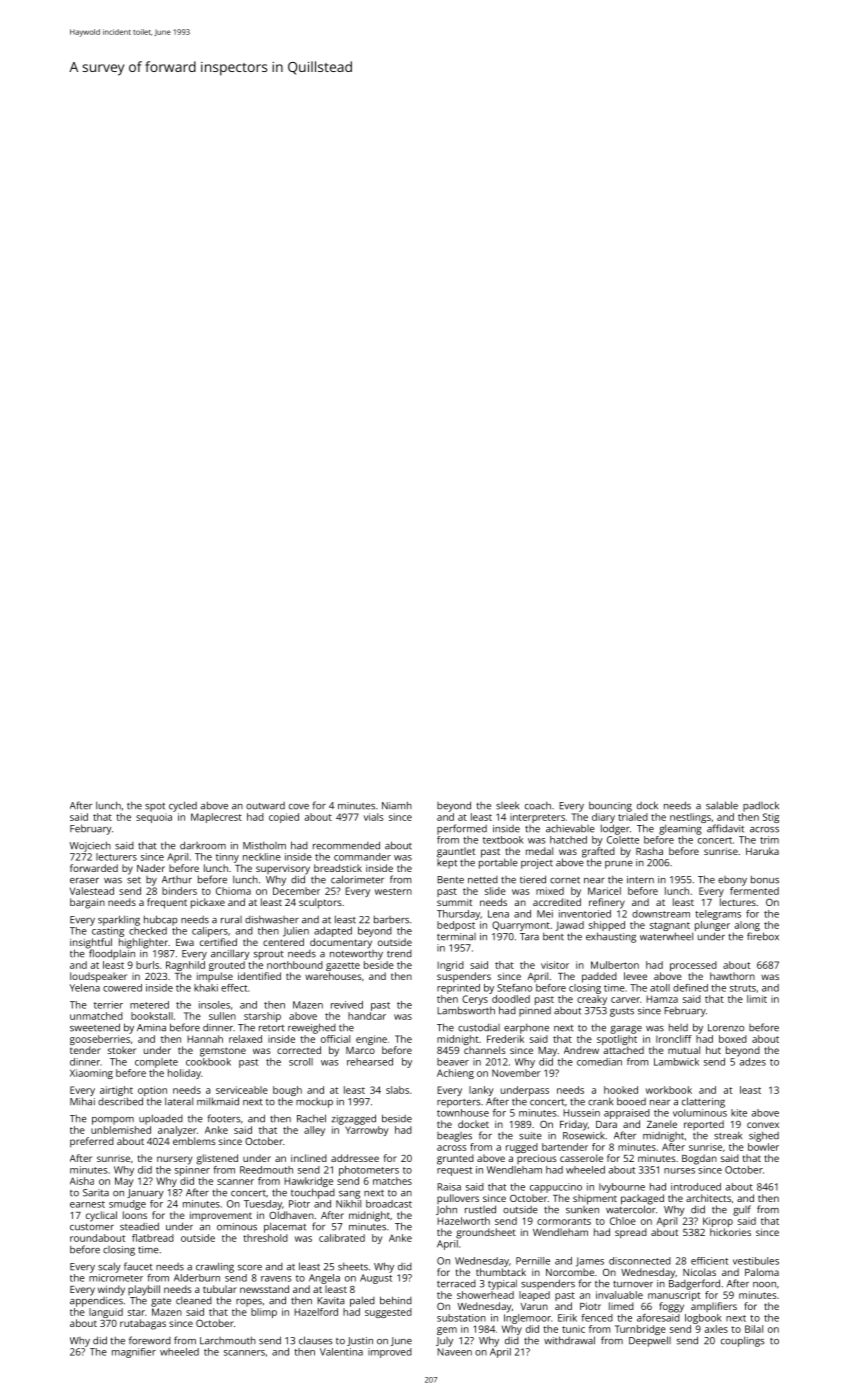  I want to click on revived, so click(347, 1005).
